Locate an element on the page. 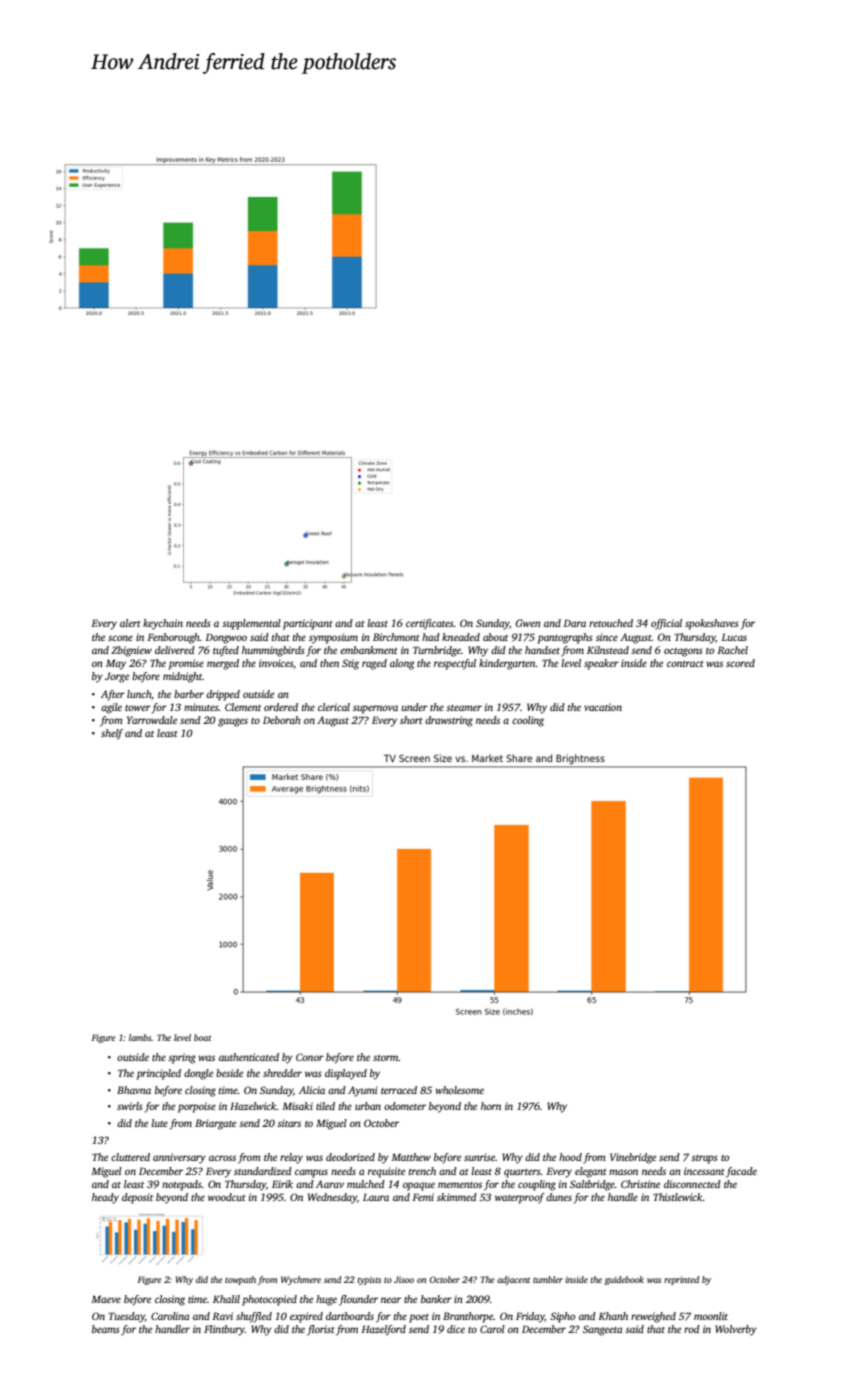 The image size is (849, 1400). Zbigniew is located at coordinates (131, 651).
